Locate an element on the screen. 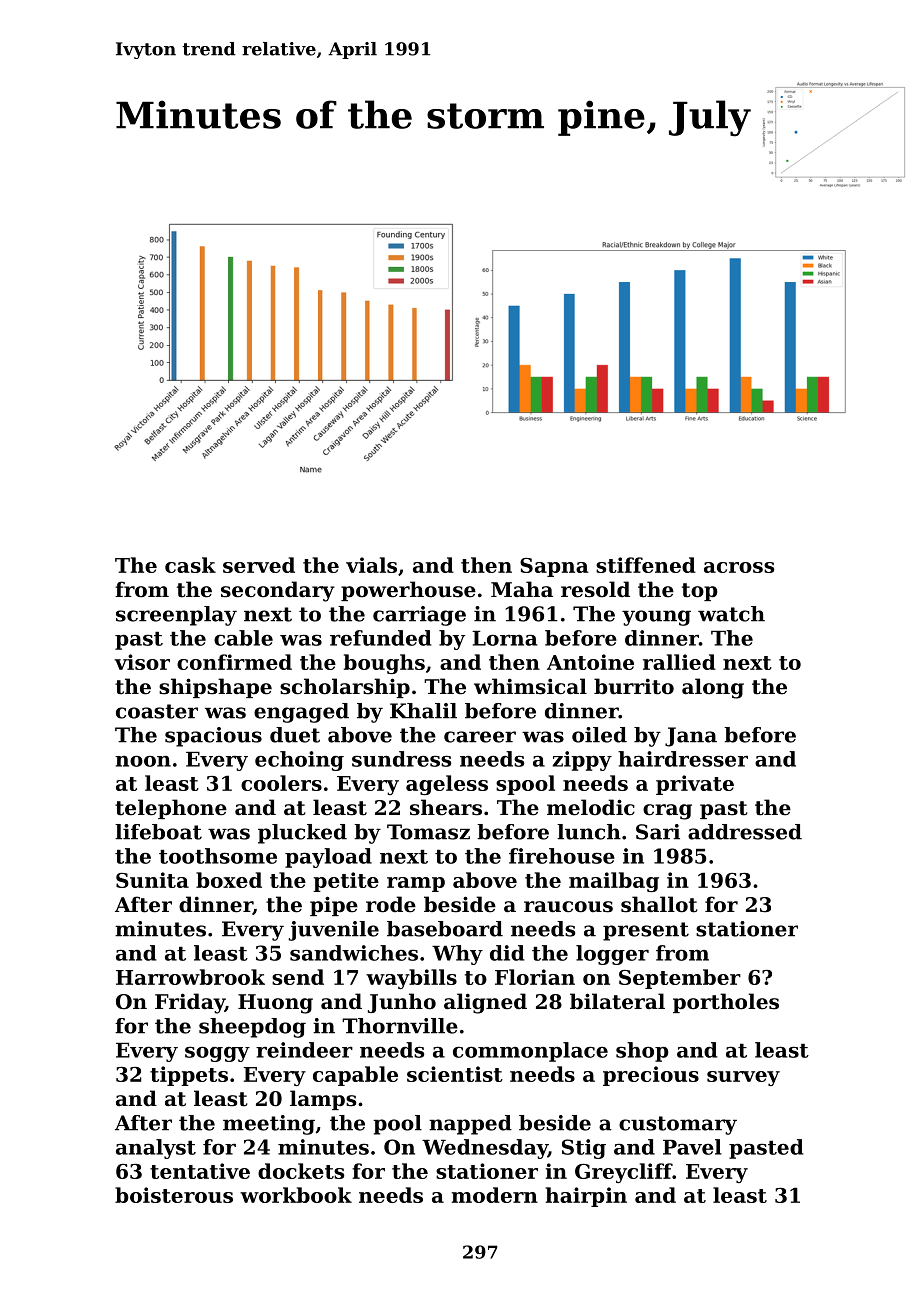 Image resolution: width=924 pixels, height=1308 pixels. shallot is located at coordinates (659, 904).
